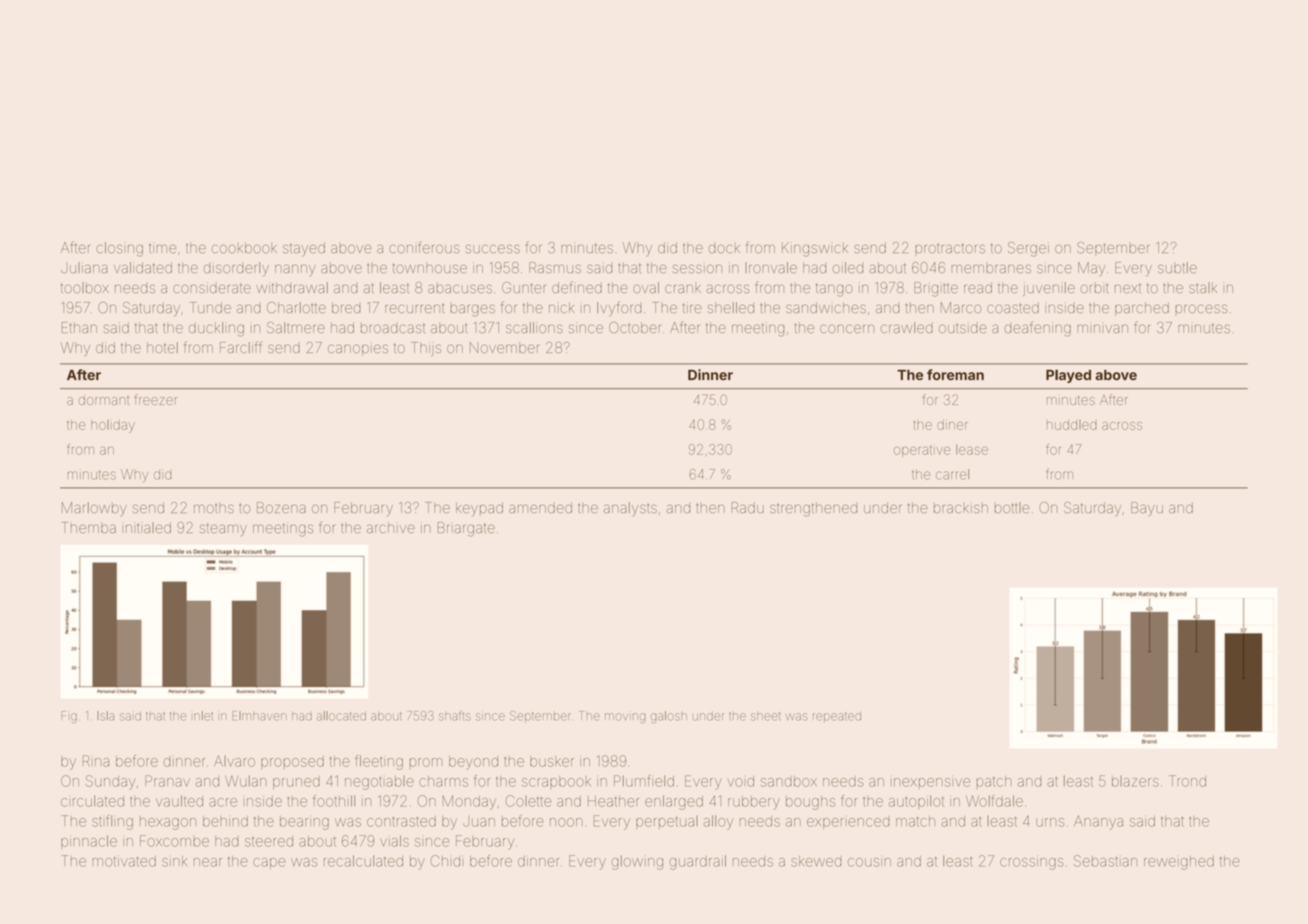 The height and width of the document is (924, 1308). I want to click on subtle, so click(1177, 268).
